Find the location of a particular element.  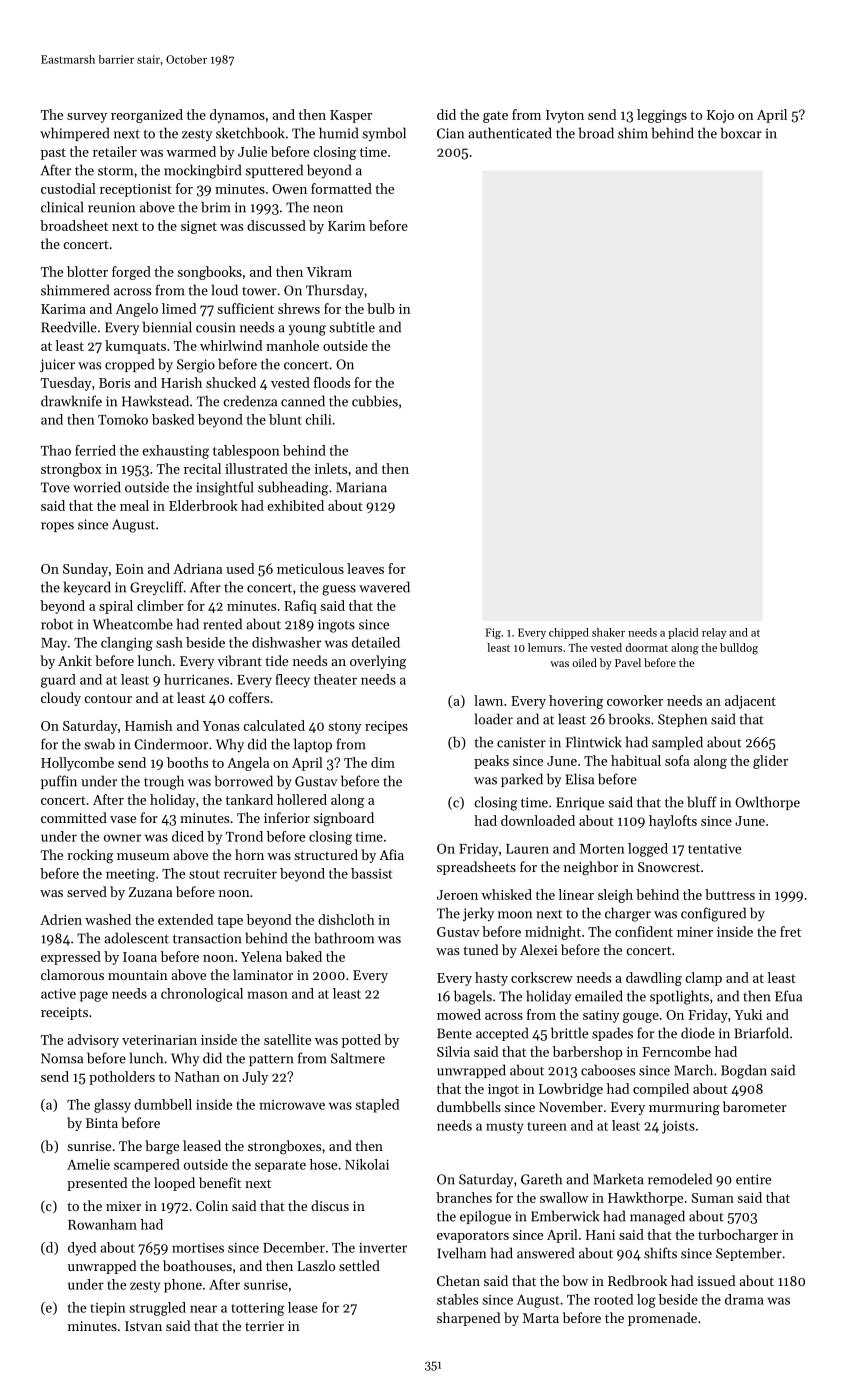

whisked is located at coordinates (506, 894).
